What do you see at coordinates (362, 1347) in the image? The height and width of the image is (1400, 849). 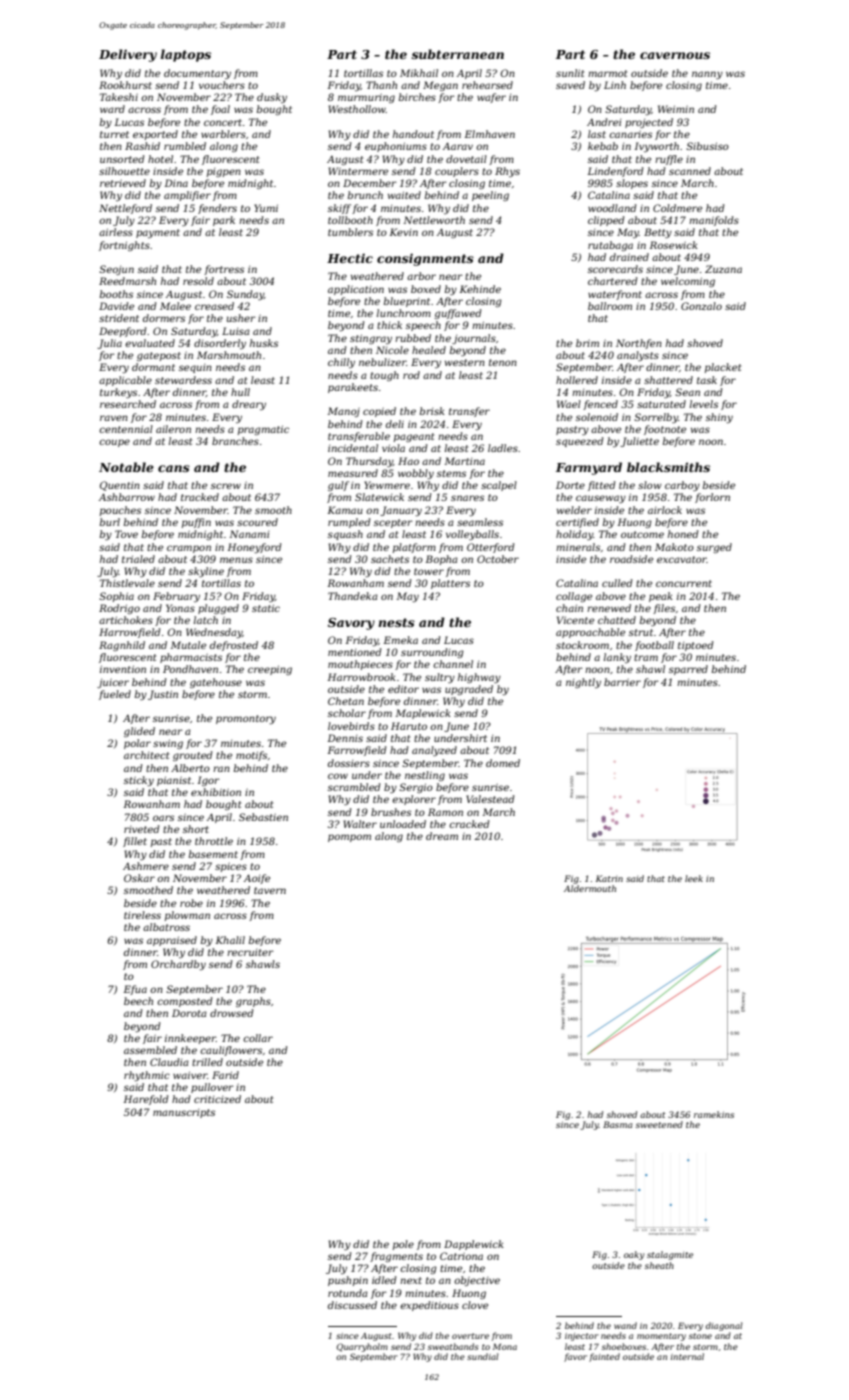 I see `Quarryholm` at bounding box center [362, 1347].
